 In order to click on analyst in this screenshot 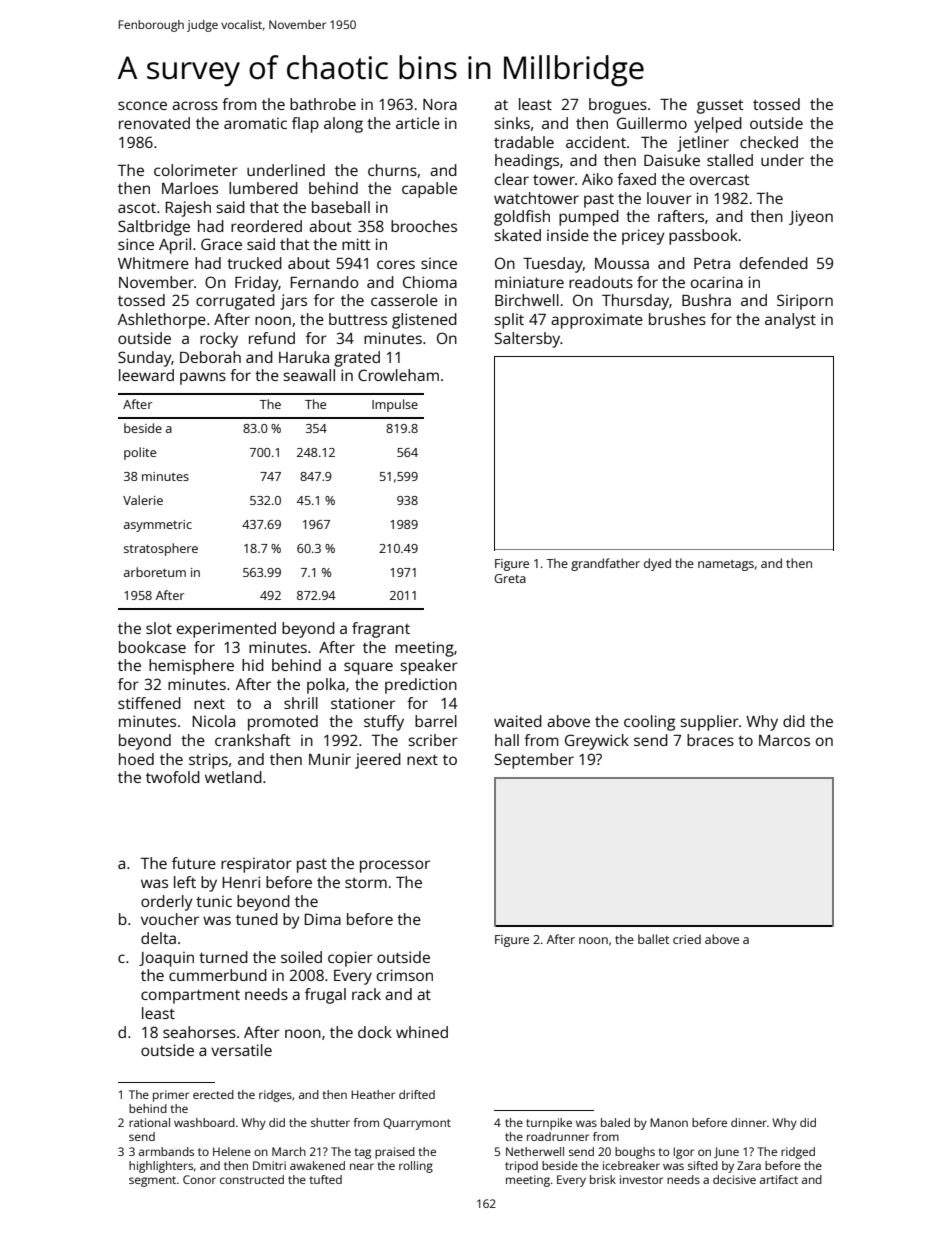, I will do `click(790, 321)`.
